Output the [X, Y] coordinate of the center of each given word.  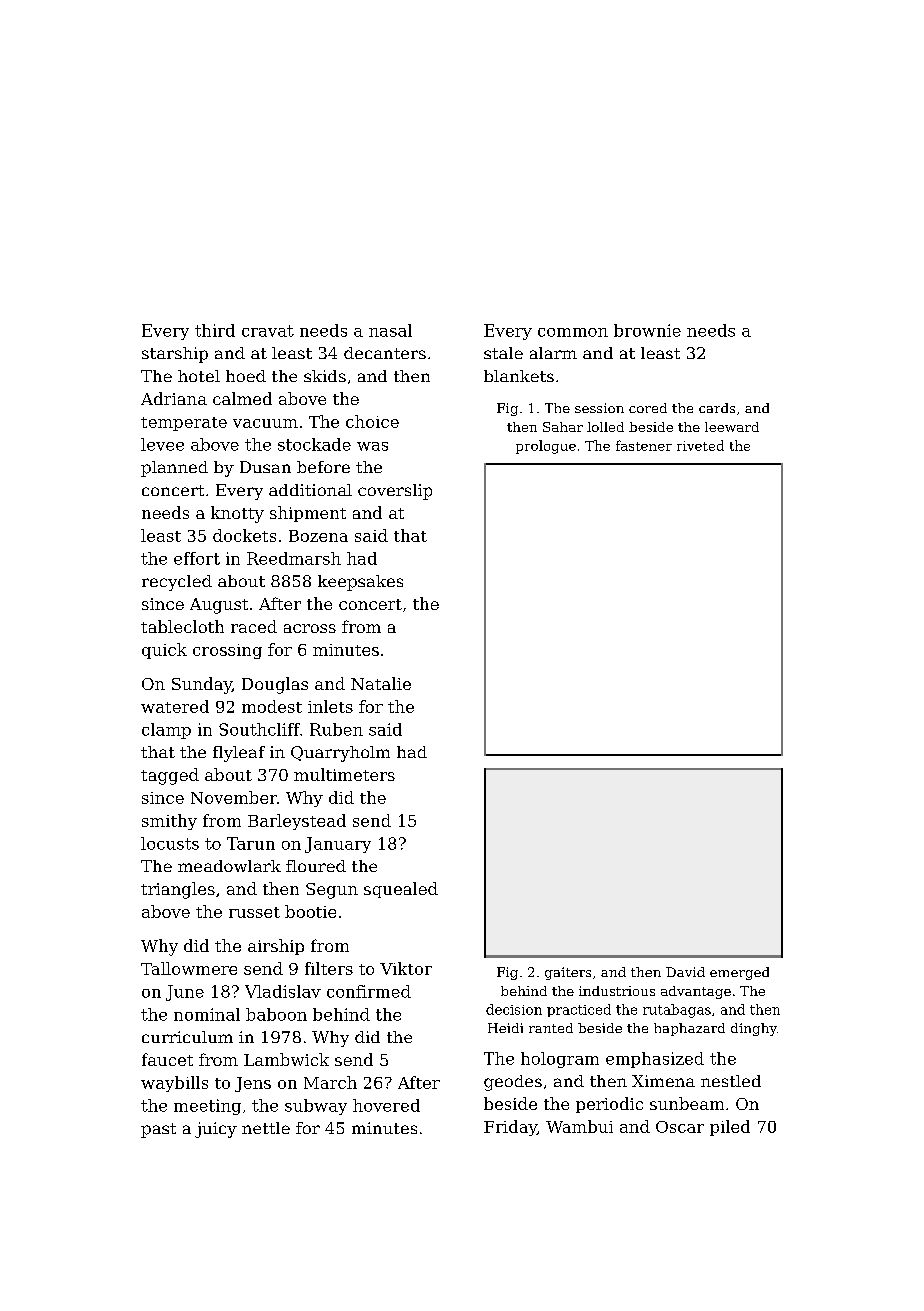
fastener [644, 445]
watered [175, 706]
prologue [546, 447]
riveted [700, 445]
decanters [385, 353]
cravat [268, 331]
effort [197, 558]
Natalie [381, 683]
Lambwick [286, 1059]
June [185, 993]
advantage [696, 992]
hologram [560, 1060]
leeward [732, 427]
